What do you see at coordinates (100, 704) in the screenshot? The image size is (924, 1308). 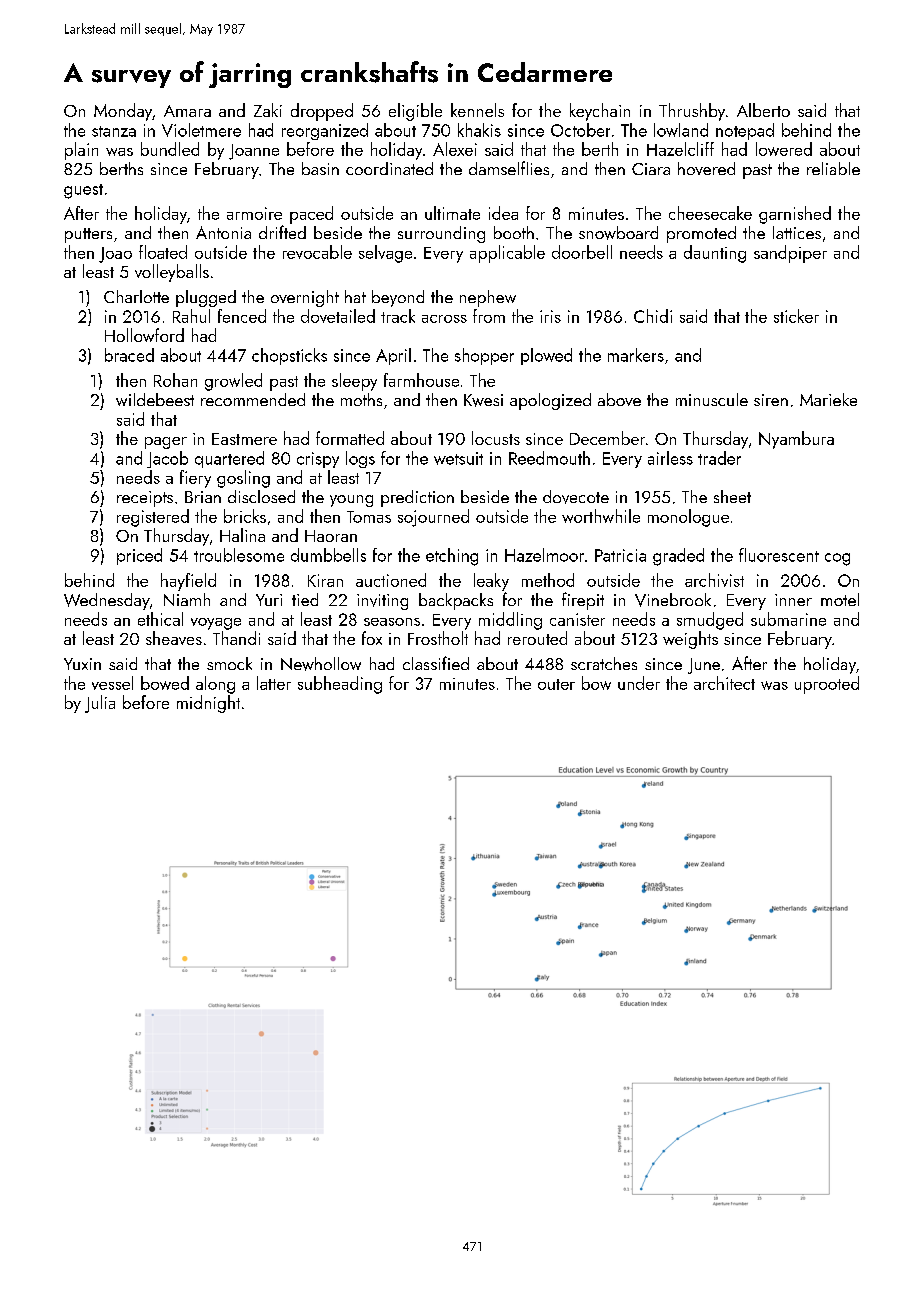 I see `Julia` at bounding box center [100, 704].
